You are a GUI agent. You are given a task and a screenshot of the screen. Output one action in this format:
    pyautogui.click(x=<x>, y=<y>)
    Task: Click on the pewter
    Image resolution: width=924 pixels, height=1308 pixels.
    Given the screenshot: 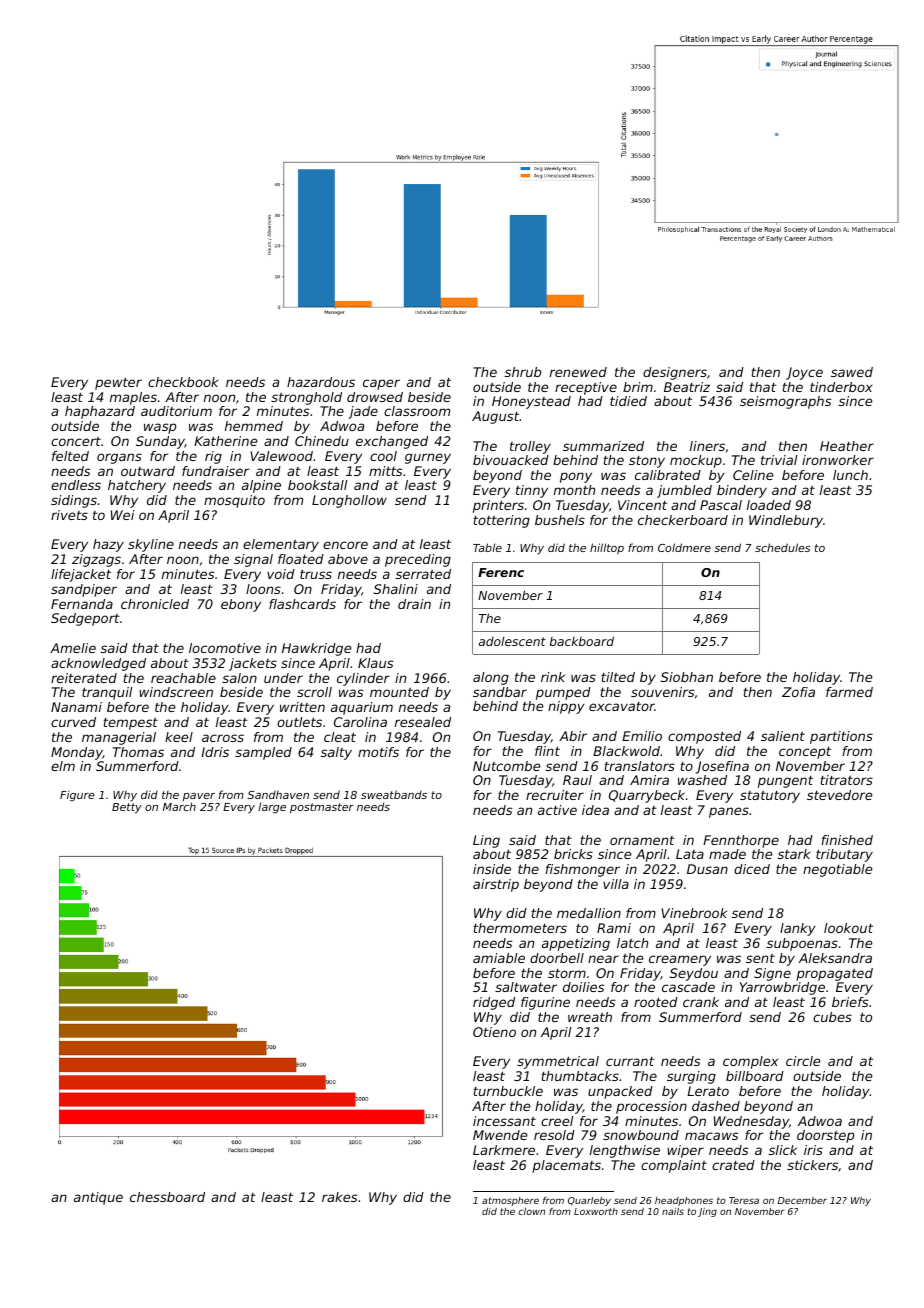 What is the action you would take?
    pyautogui.click(x=118, y=383)
